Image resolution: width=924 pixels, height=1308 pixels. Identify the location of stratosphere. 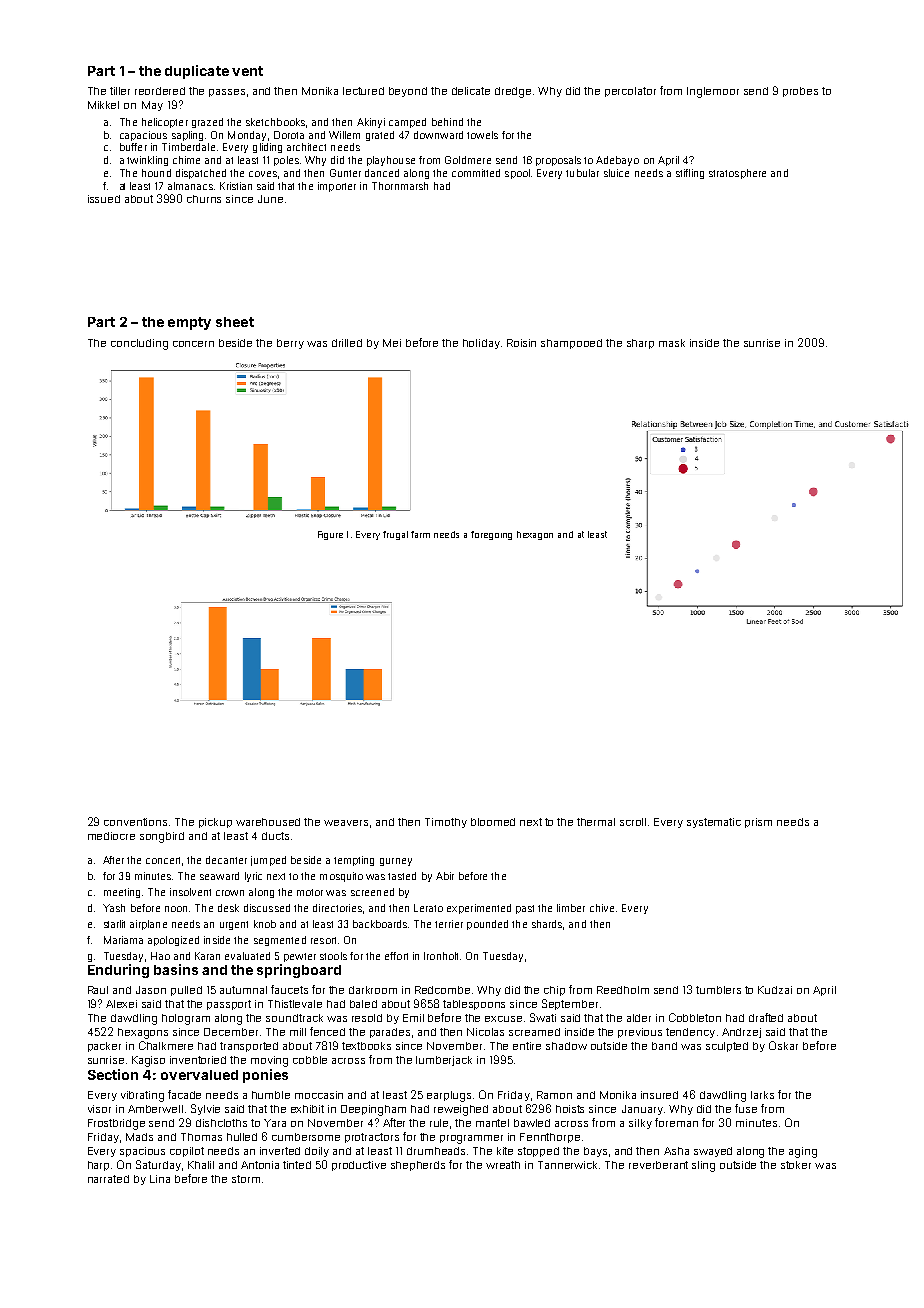
(737, 174).
